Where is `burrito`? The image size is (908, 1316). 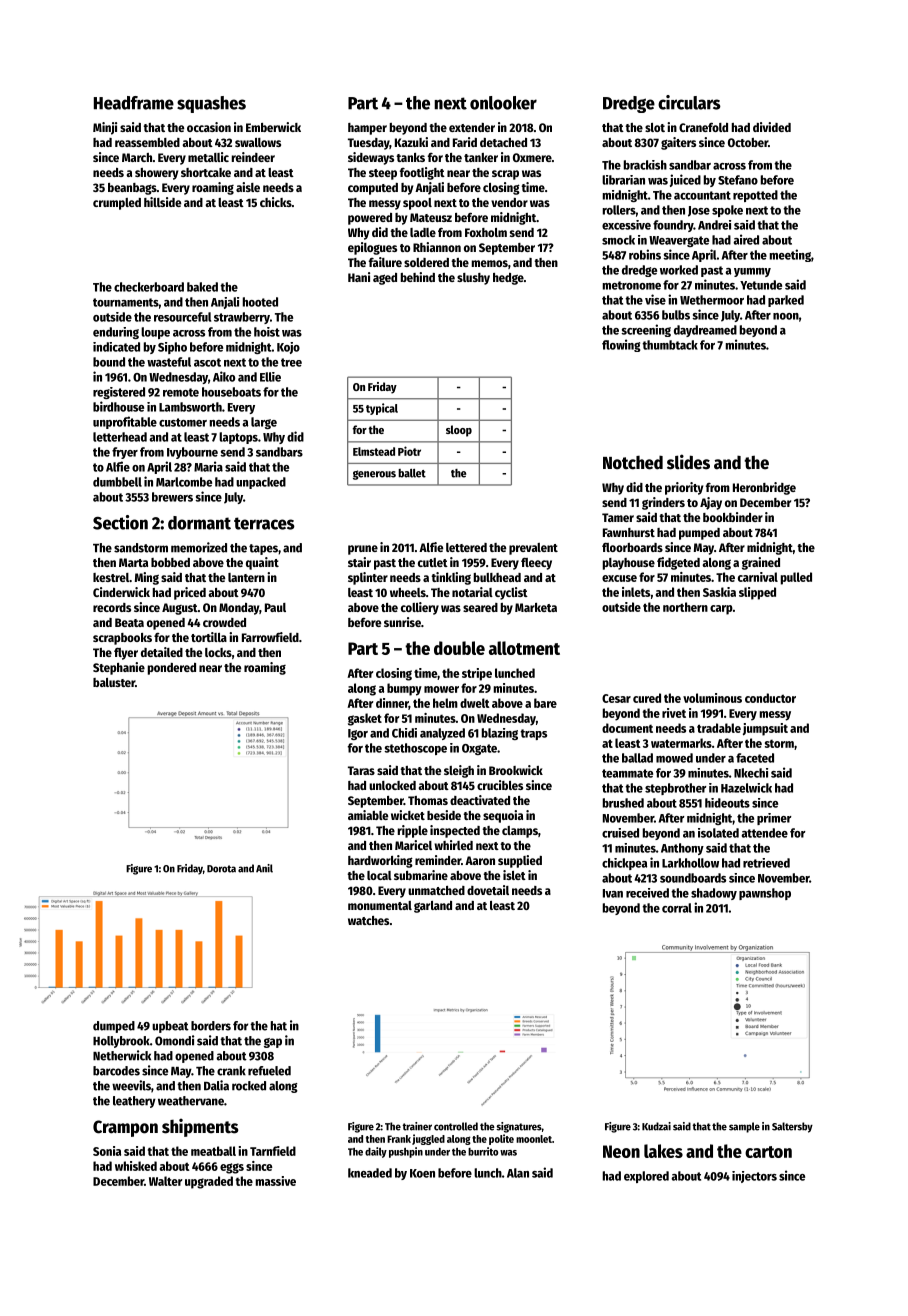 burrito is located at coordinates (483, 1151).
